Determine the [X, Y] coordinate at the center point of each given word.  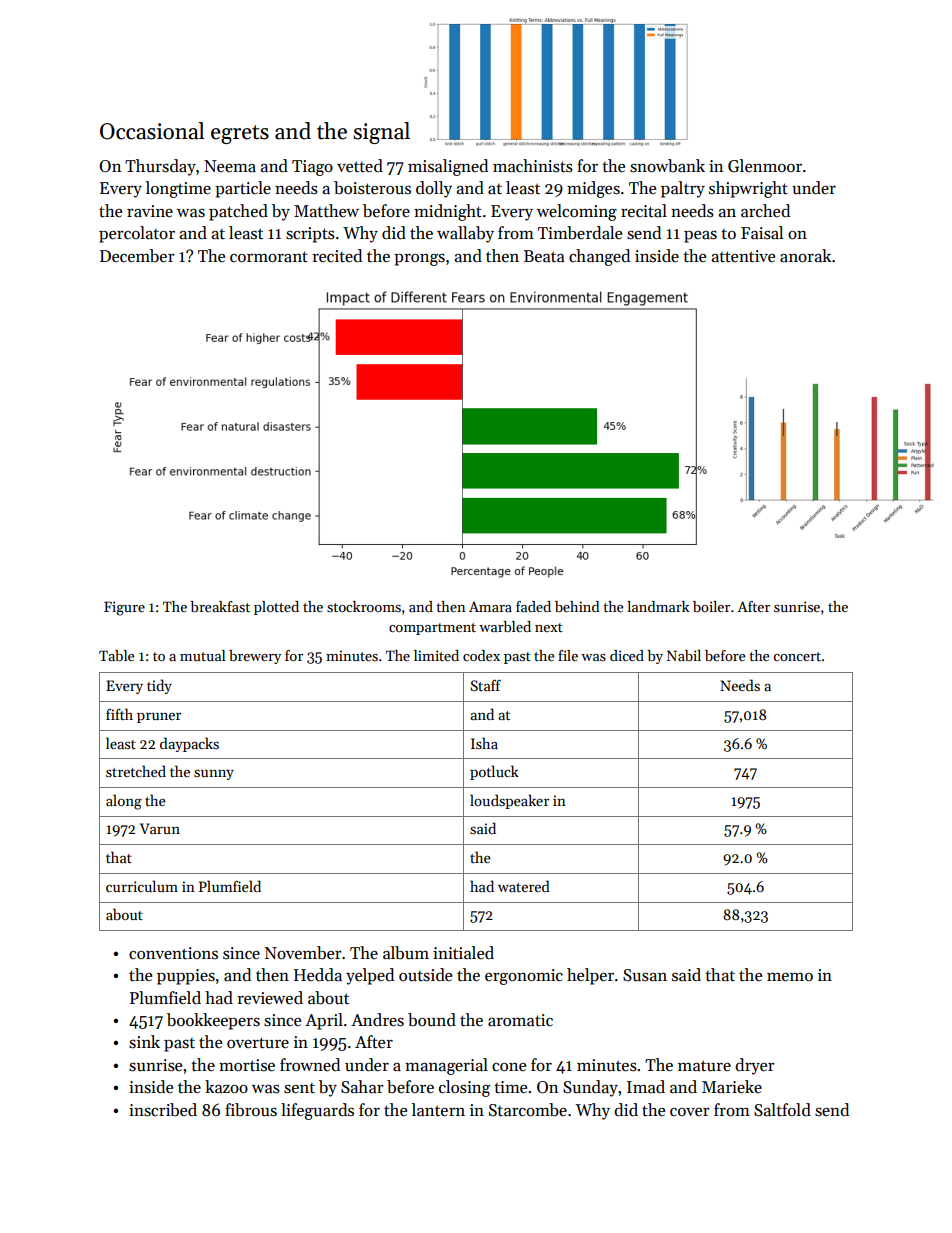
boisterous [372, 188]
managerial [446, 1066]
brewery [255, 657]
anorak [805, 256]
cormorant [269, 257]
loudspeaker [509, 801]
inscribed [163, 1110]
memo [790, 977]
